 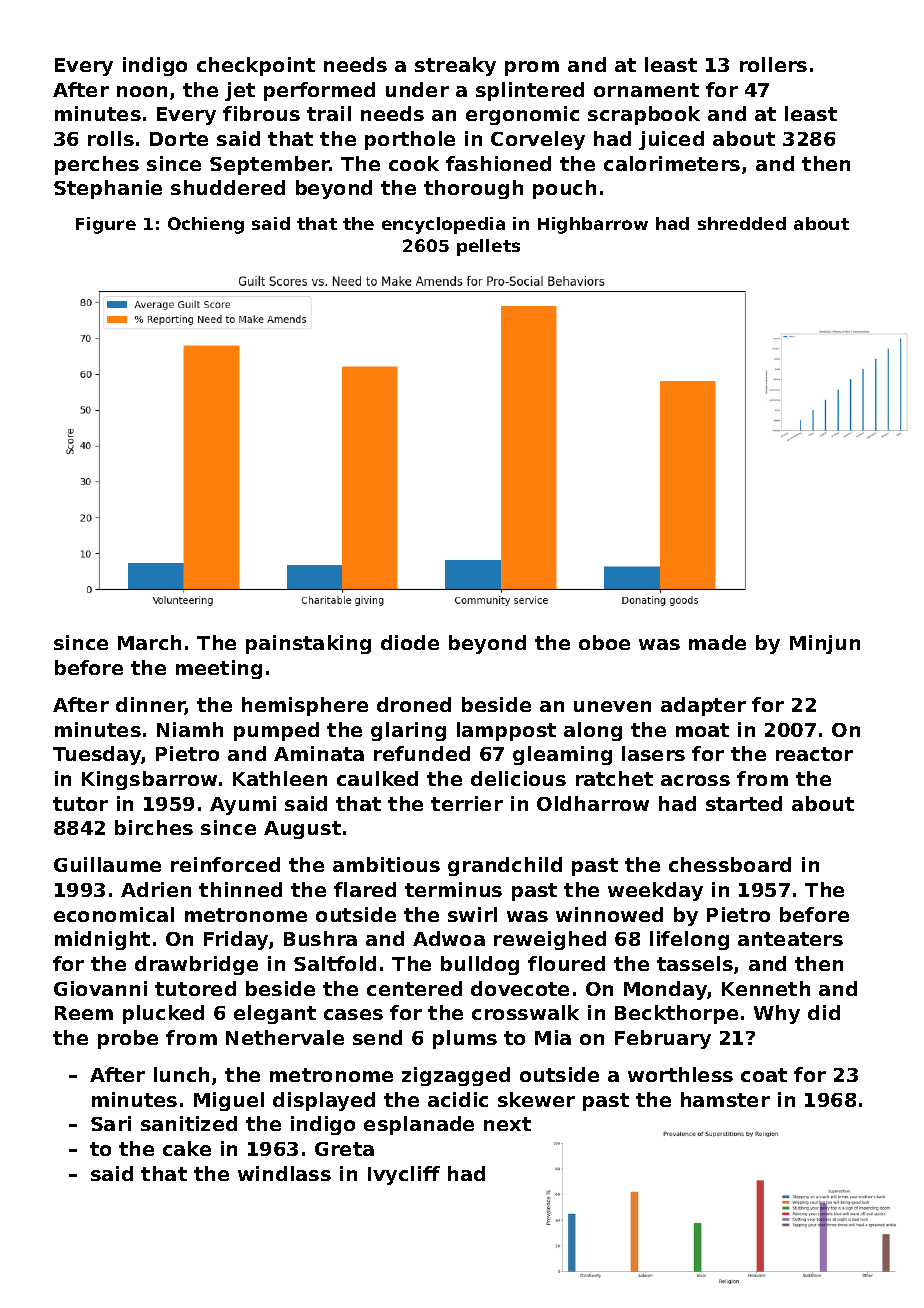 I want to click on pellets, so click(x=488, y=247).
